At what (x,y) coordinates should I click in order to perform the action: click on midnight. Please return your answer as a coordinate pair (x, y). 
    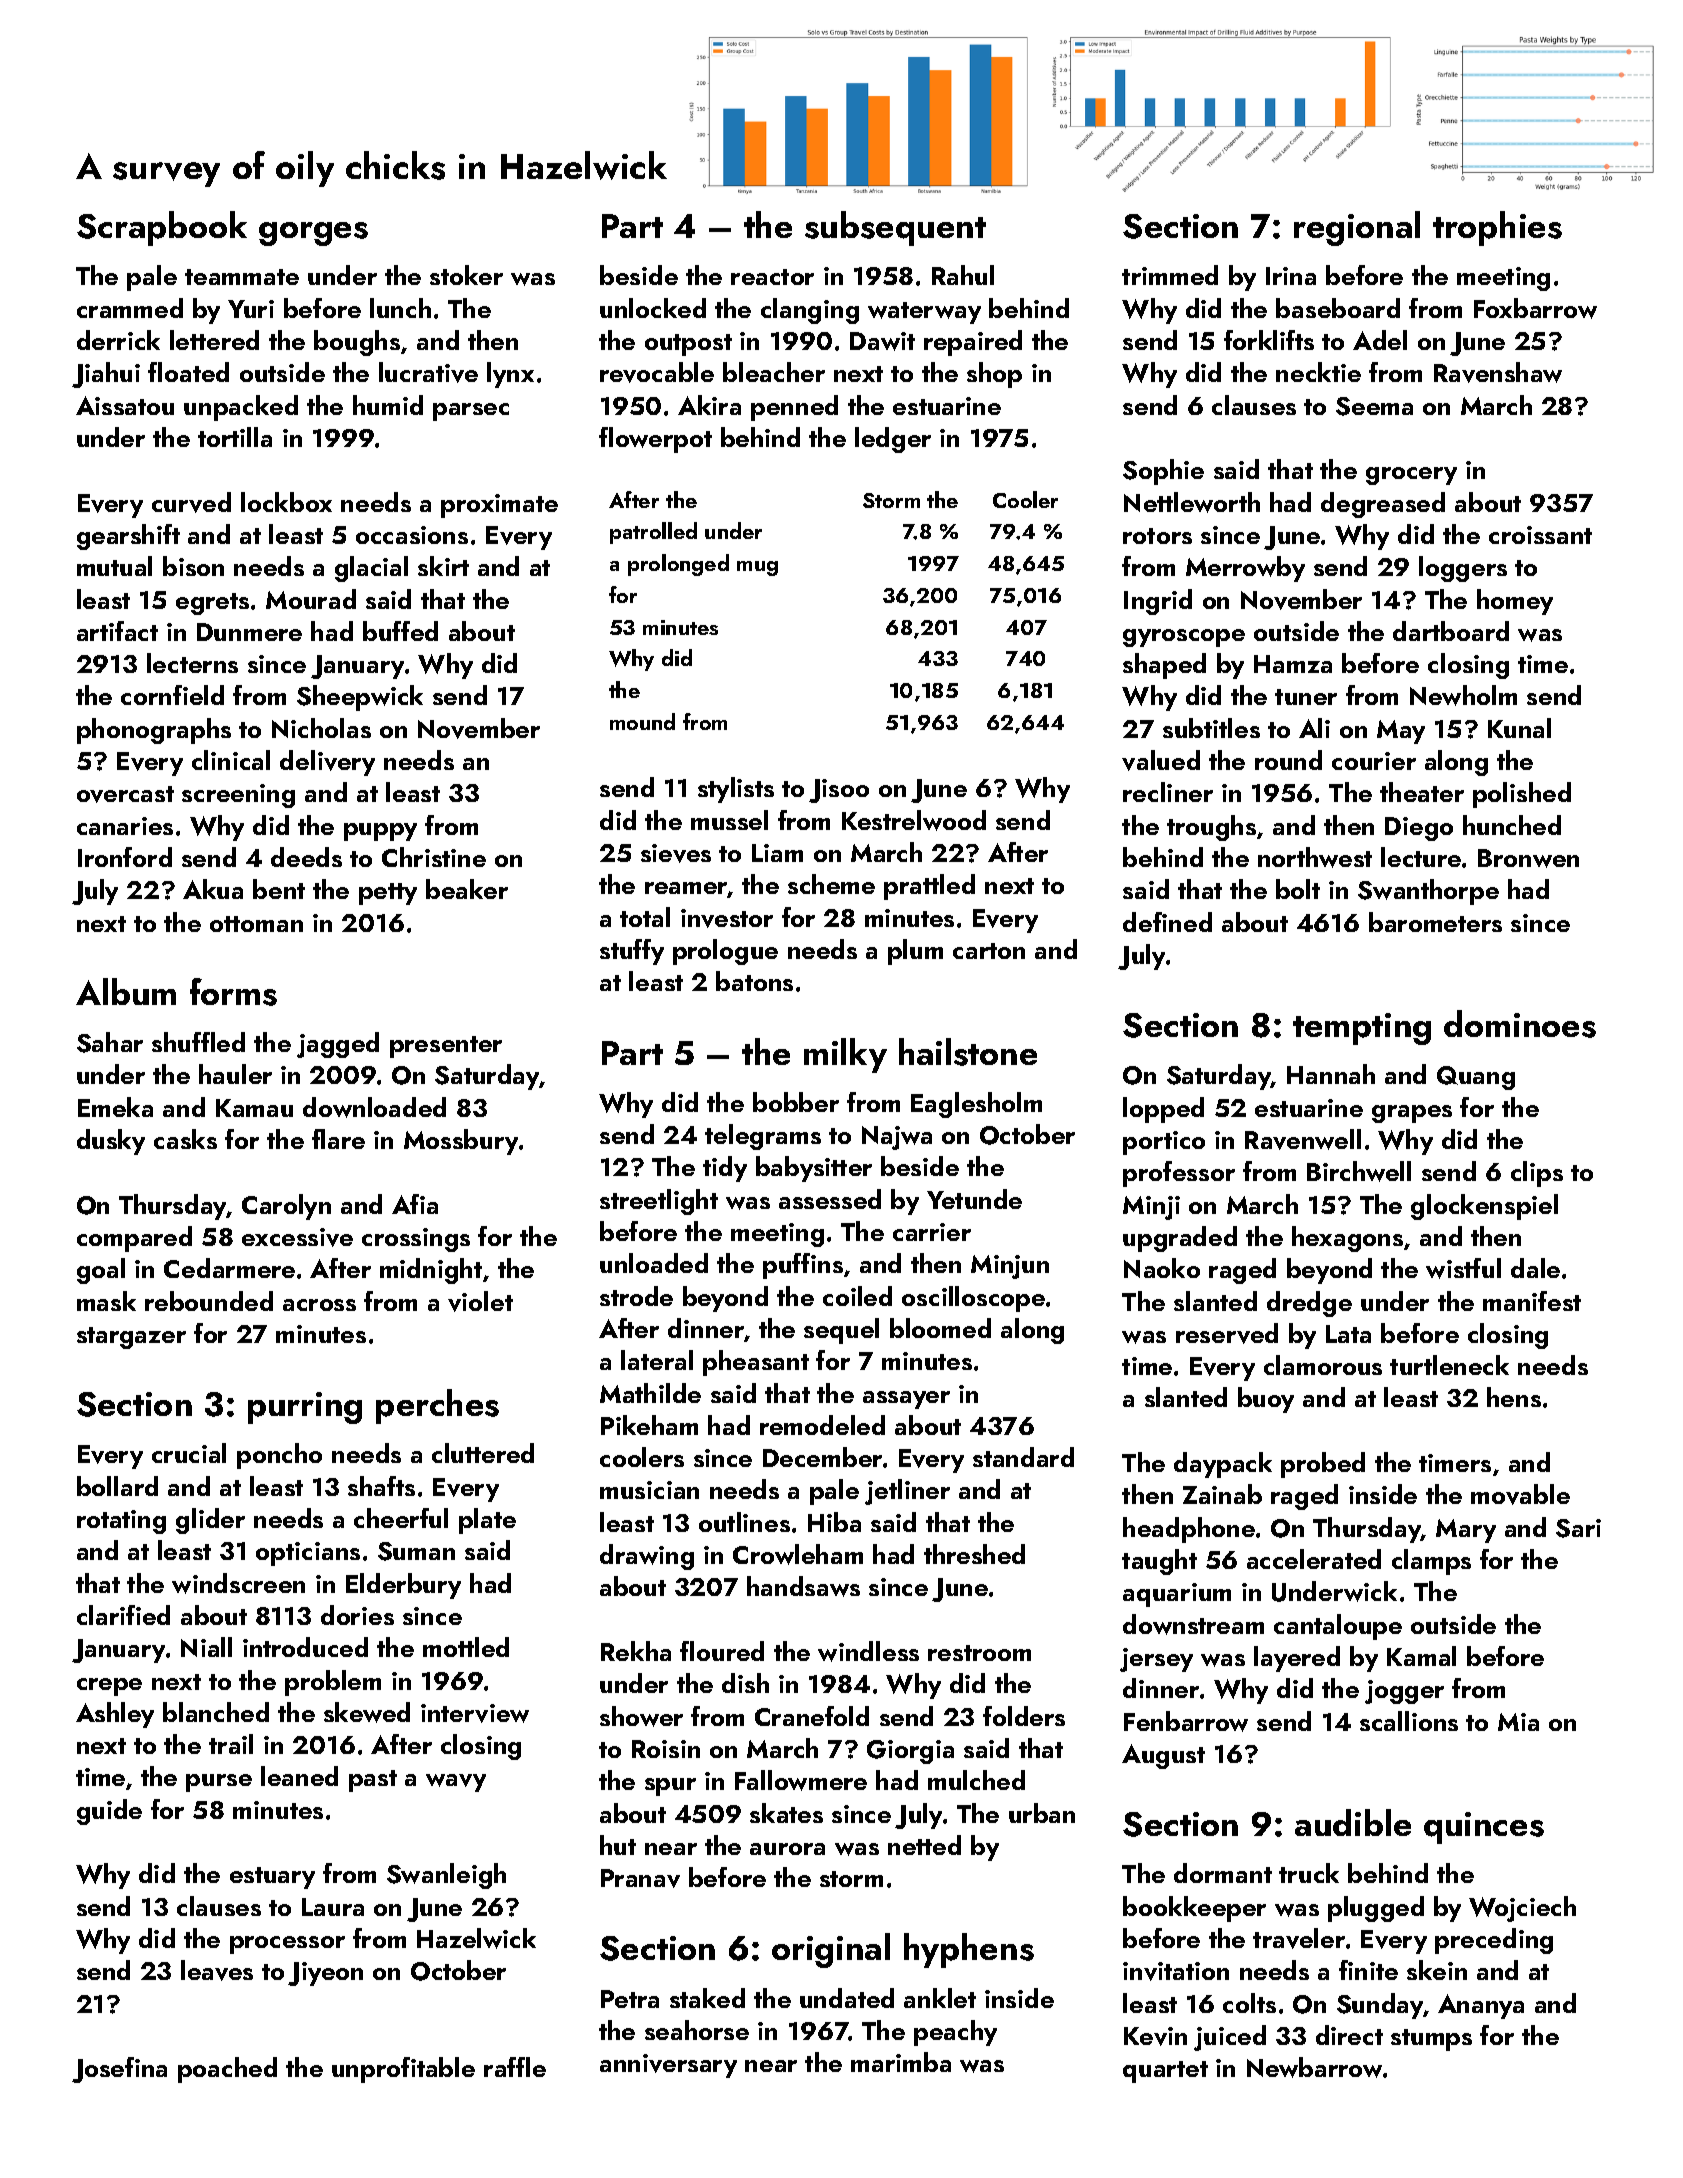
    Looking at the image, I should click on (431, 1271).
